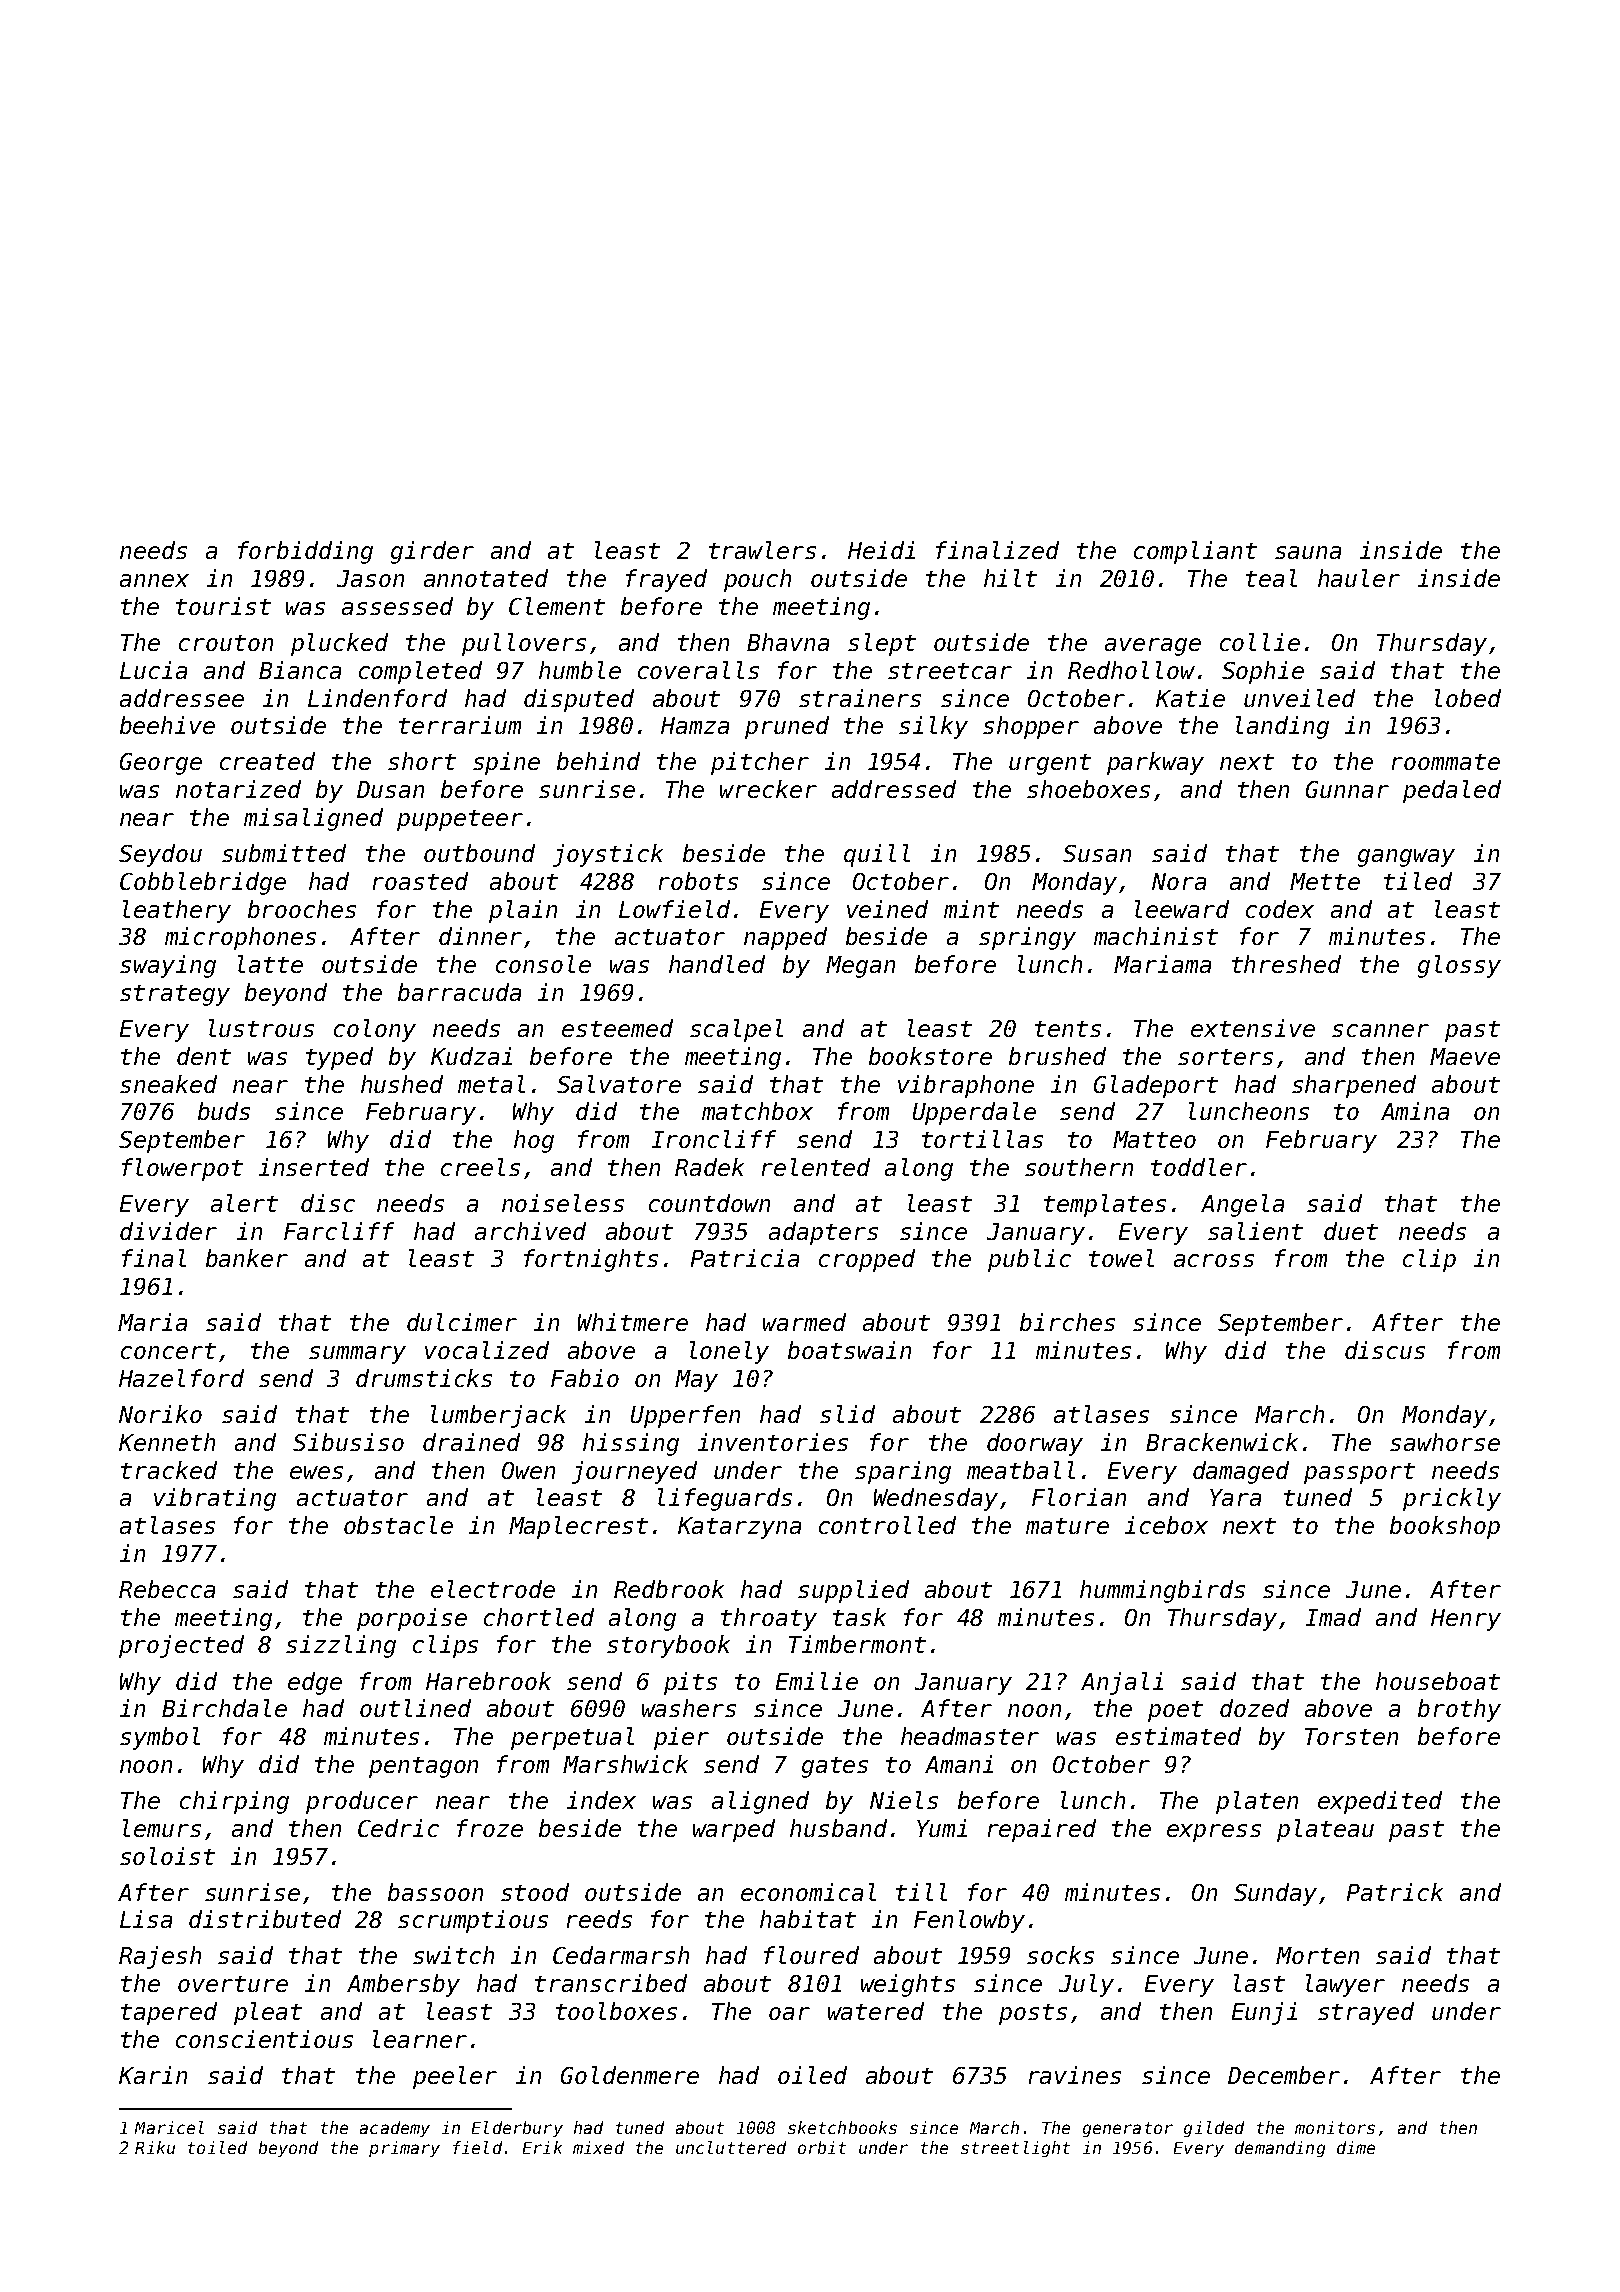  I want to click on outlined, so click(415, 1708).
